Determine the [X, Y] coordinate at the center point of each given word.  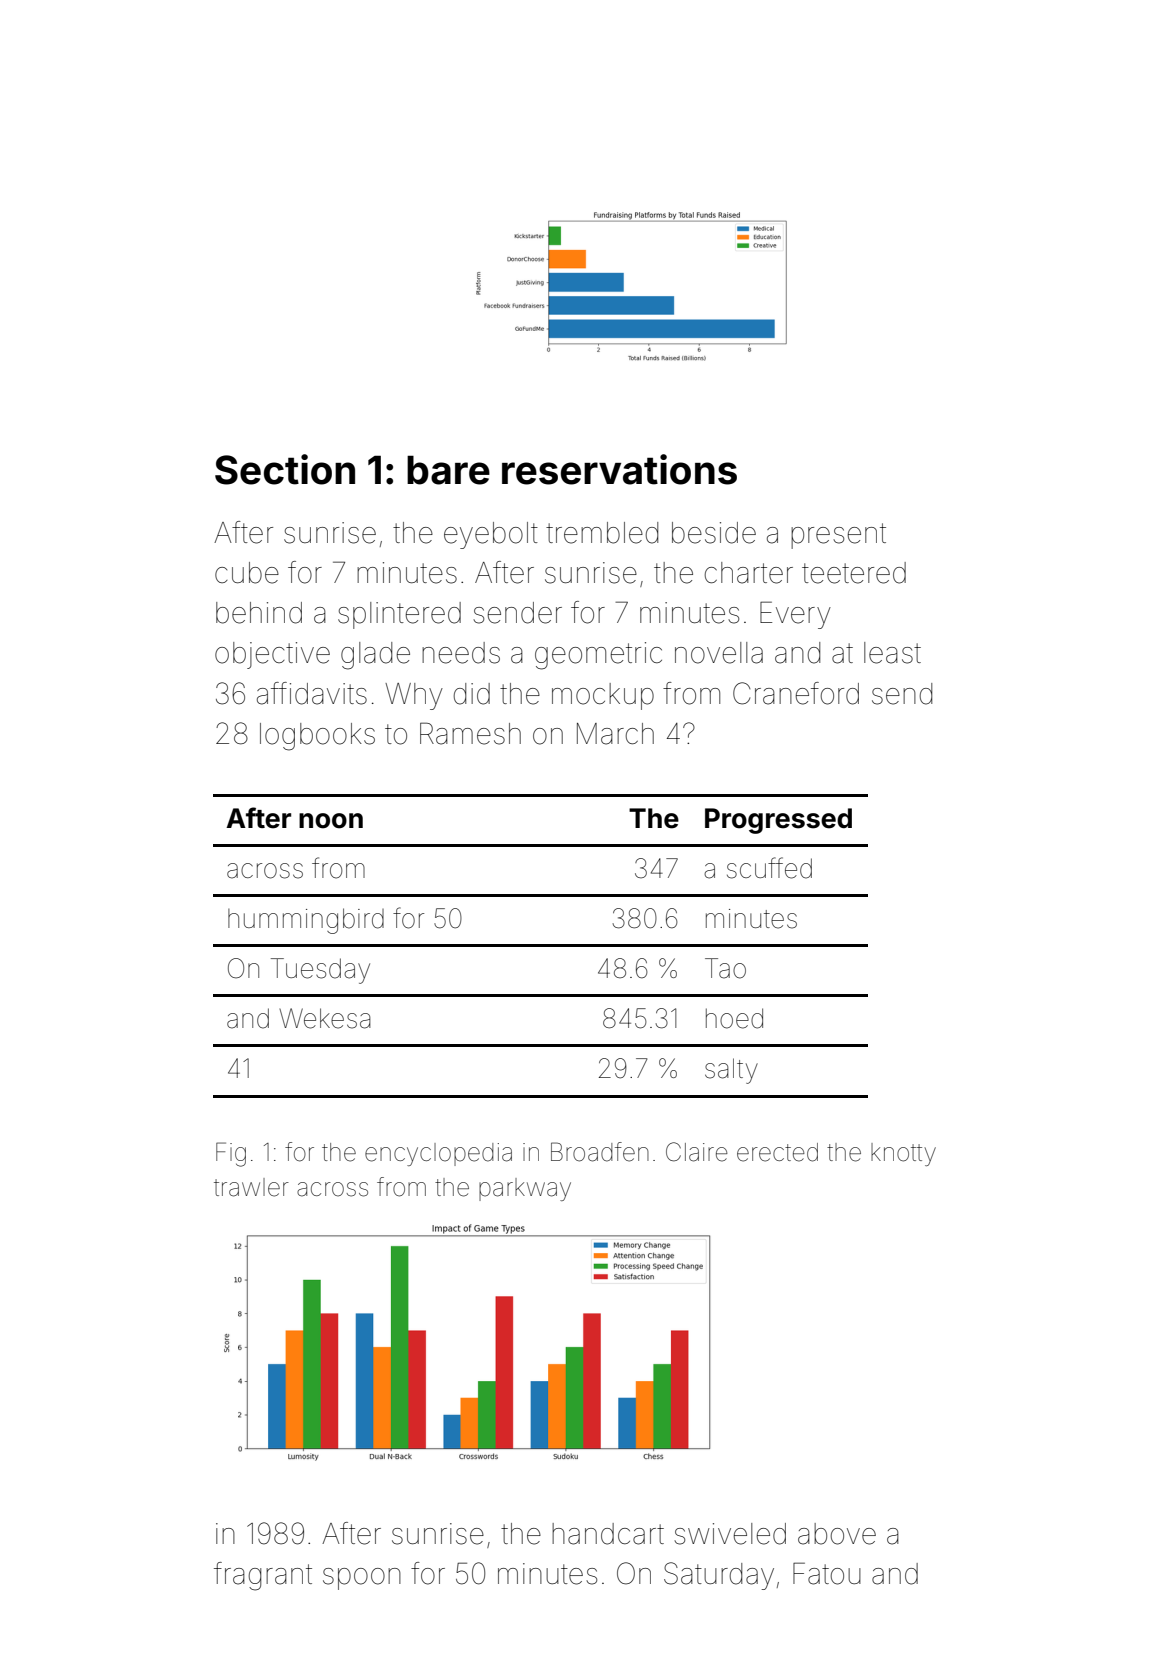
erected [777, 1152]
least [892, 653]
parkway [525, 1189]
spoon [362, 1579]
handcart [608, 1534]
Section [285, 469]
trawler [251, 1187]
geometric [598, 656]
